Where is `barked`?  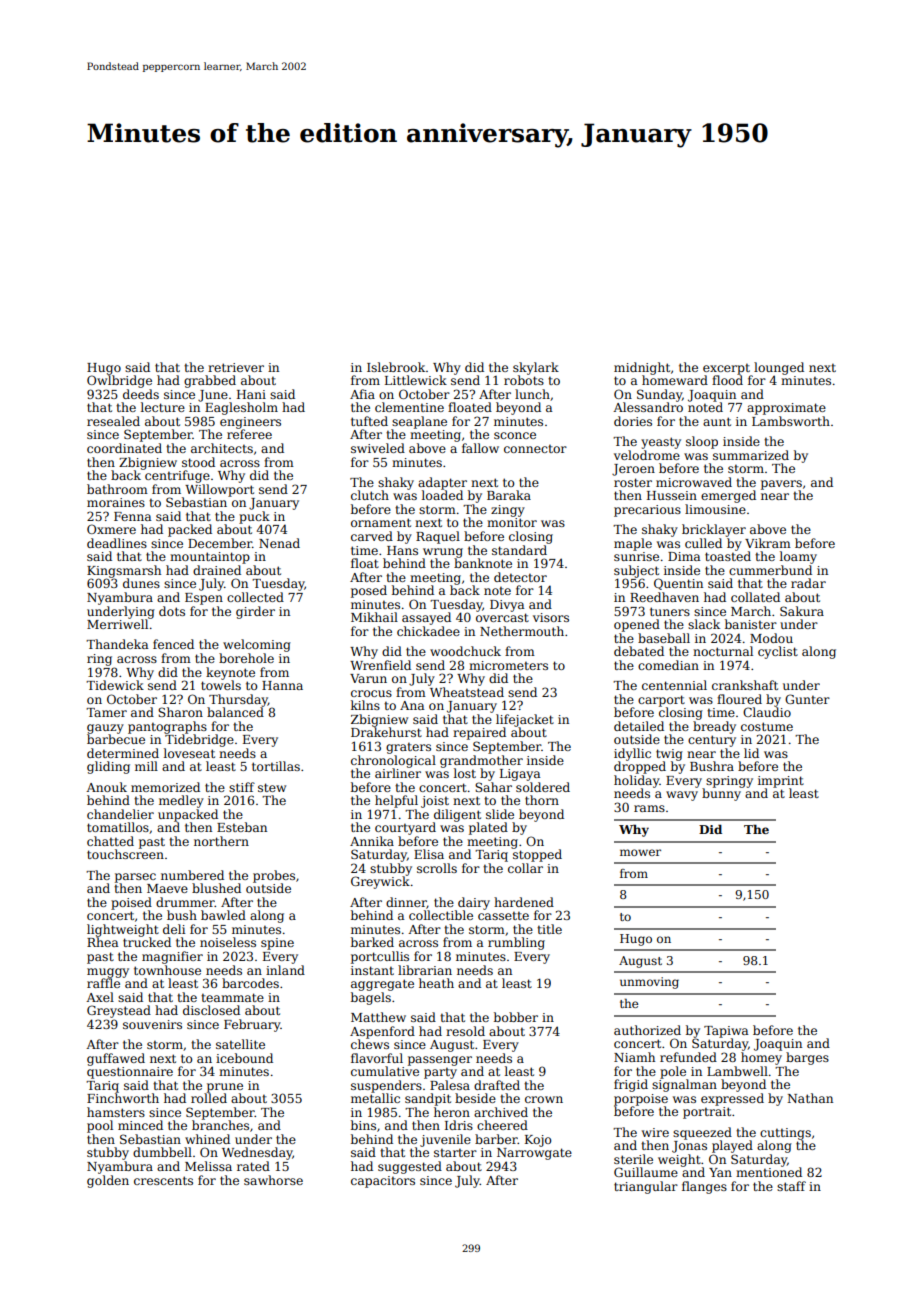
barked is located at coordinates (372, 942).
